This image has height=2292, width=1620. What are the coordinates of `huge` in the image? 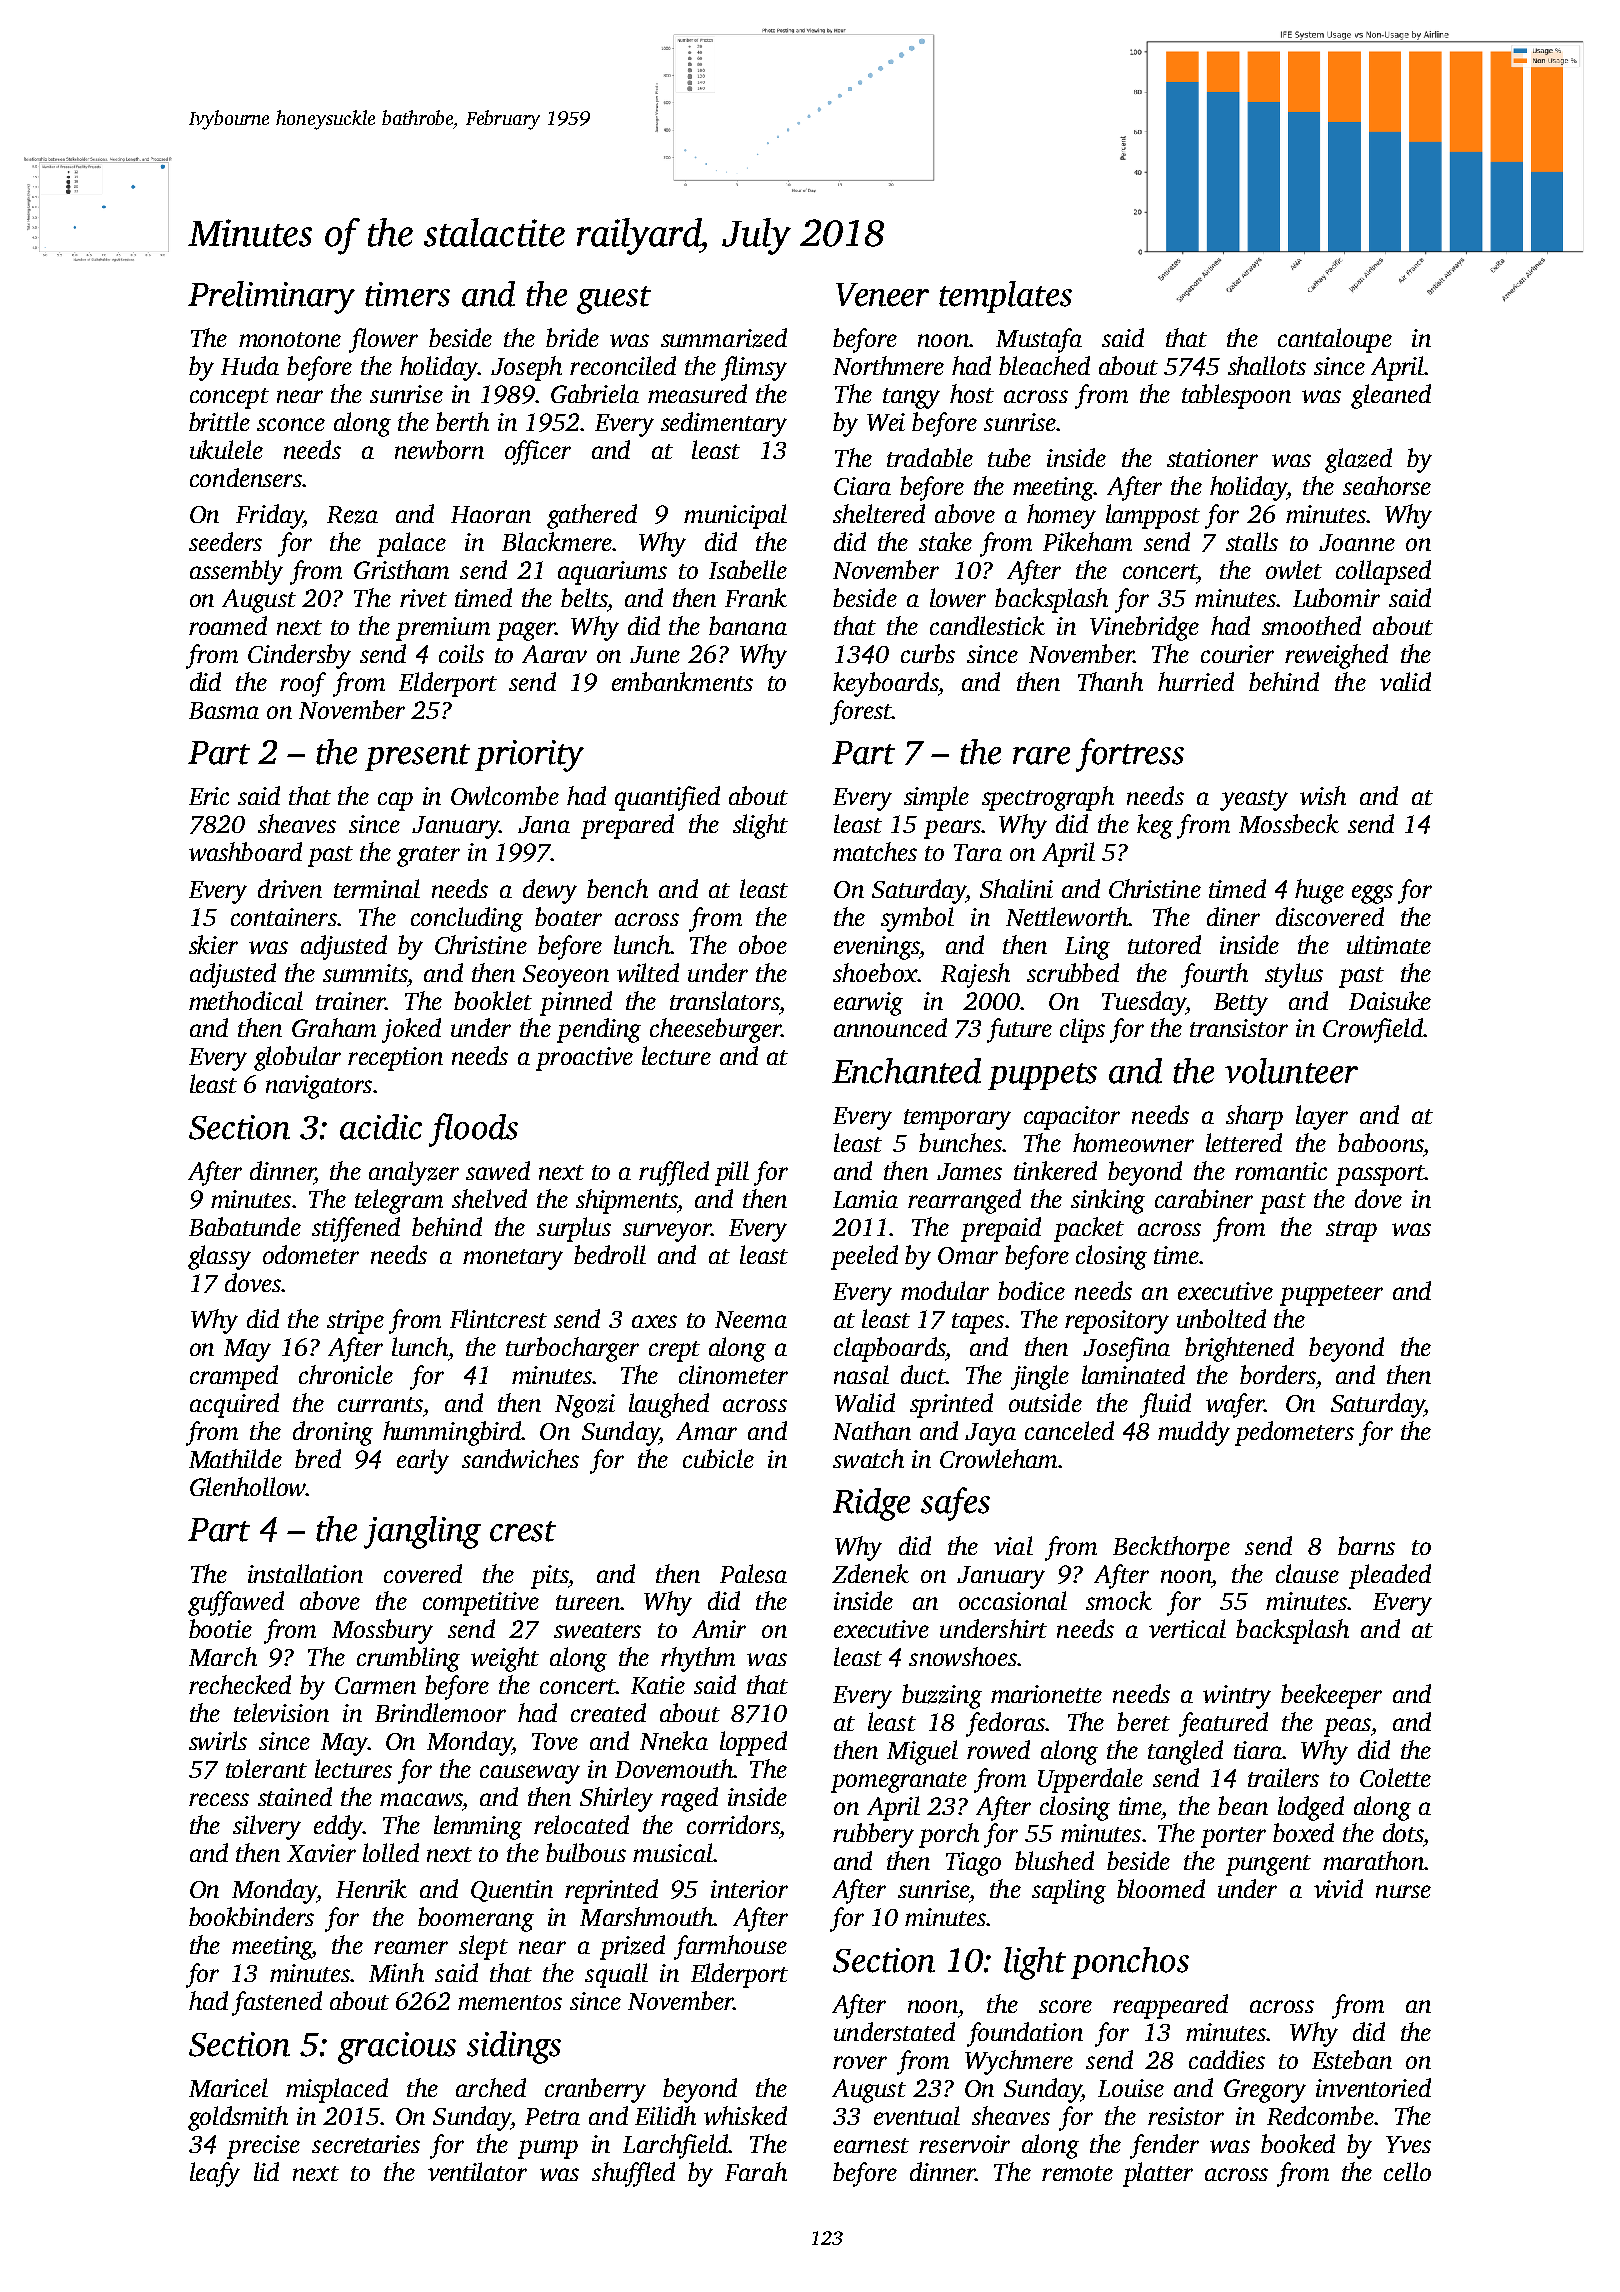 It's located at (1319, 891).
